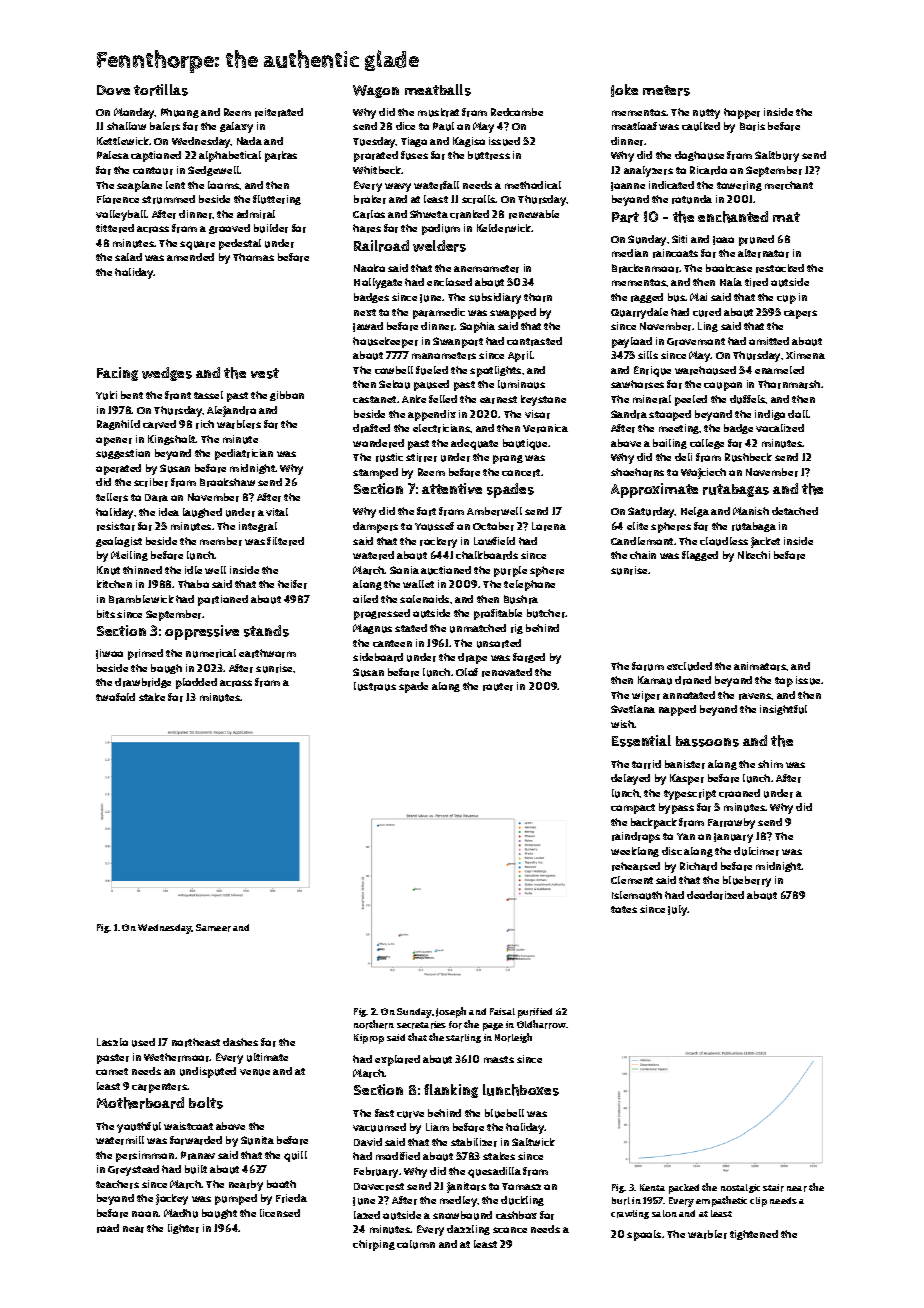 Image resolution: width=924 pixels, height=1308 pixels. Describe the element at coordinates (439, 313) in the page. I see `paramedic` at that location.
